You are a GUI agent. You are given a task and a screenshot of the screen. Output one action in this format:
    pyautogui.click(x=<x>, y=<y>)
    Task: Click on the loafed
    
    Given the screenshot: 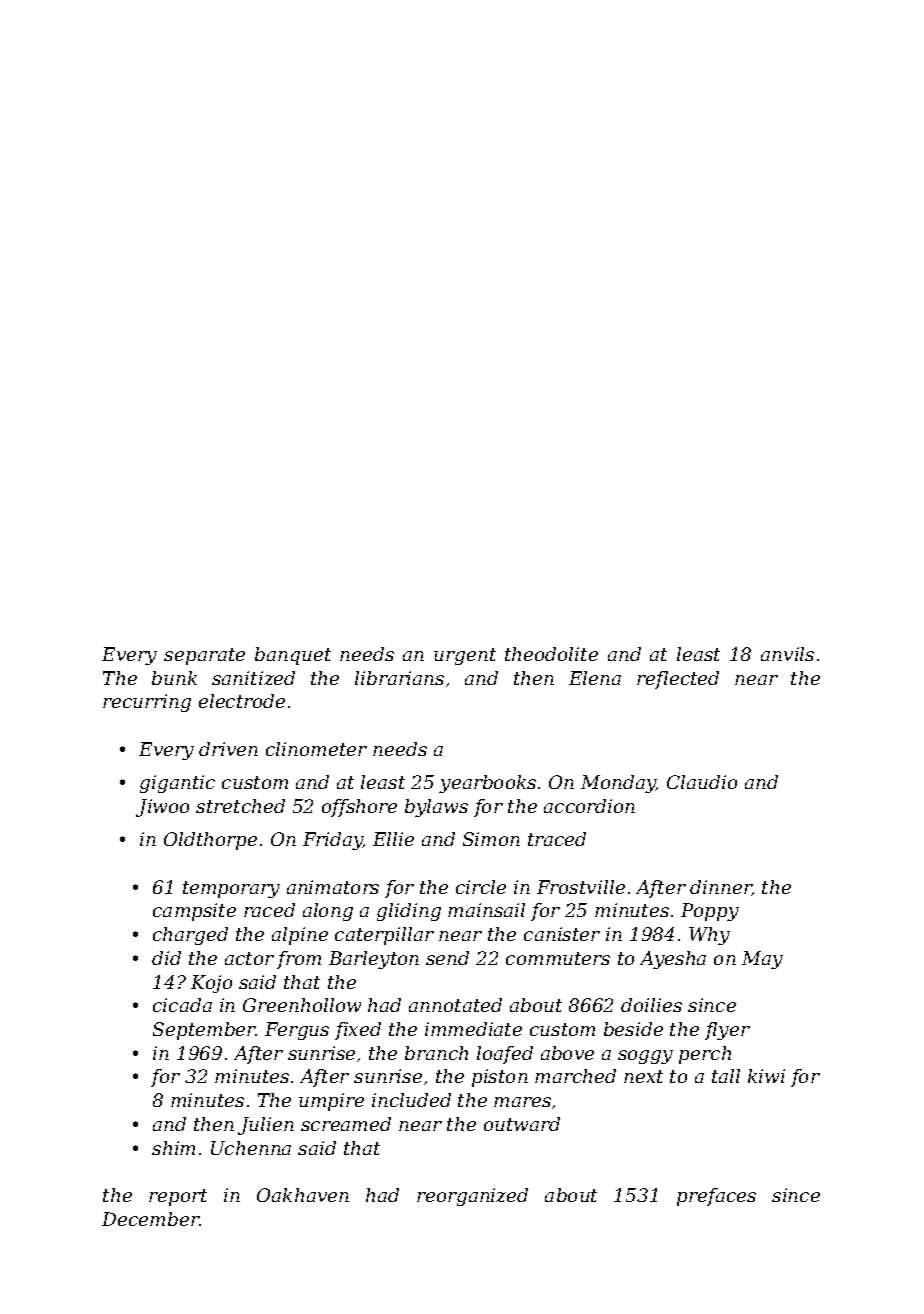 What is the action you would take?
    pyautogui.click(x=505, y=1055)
